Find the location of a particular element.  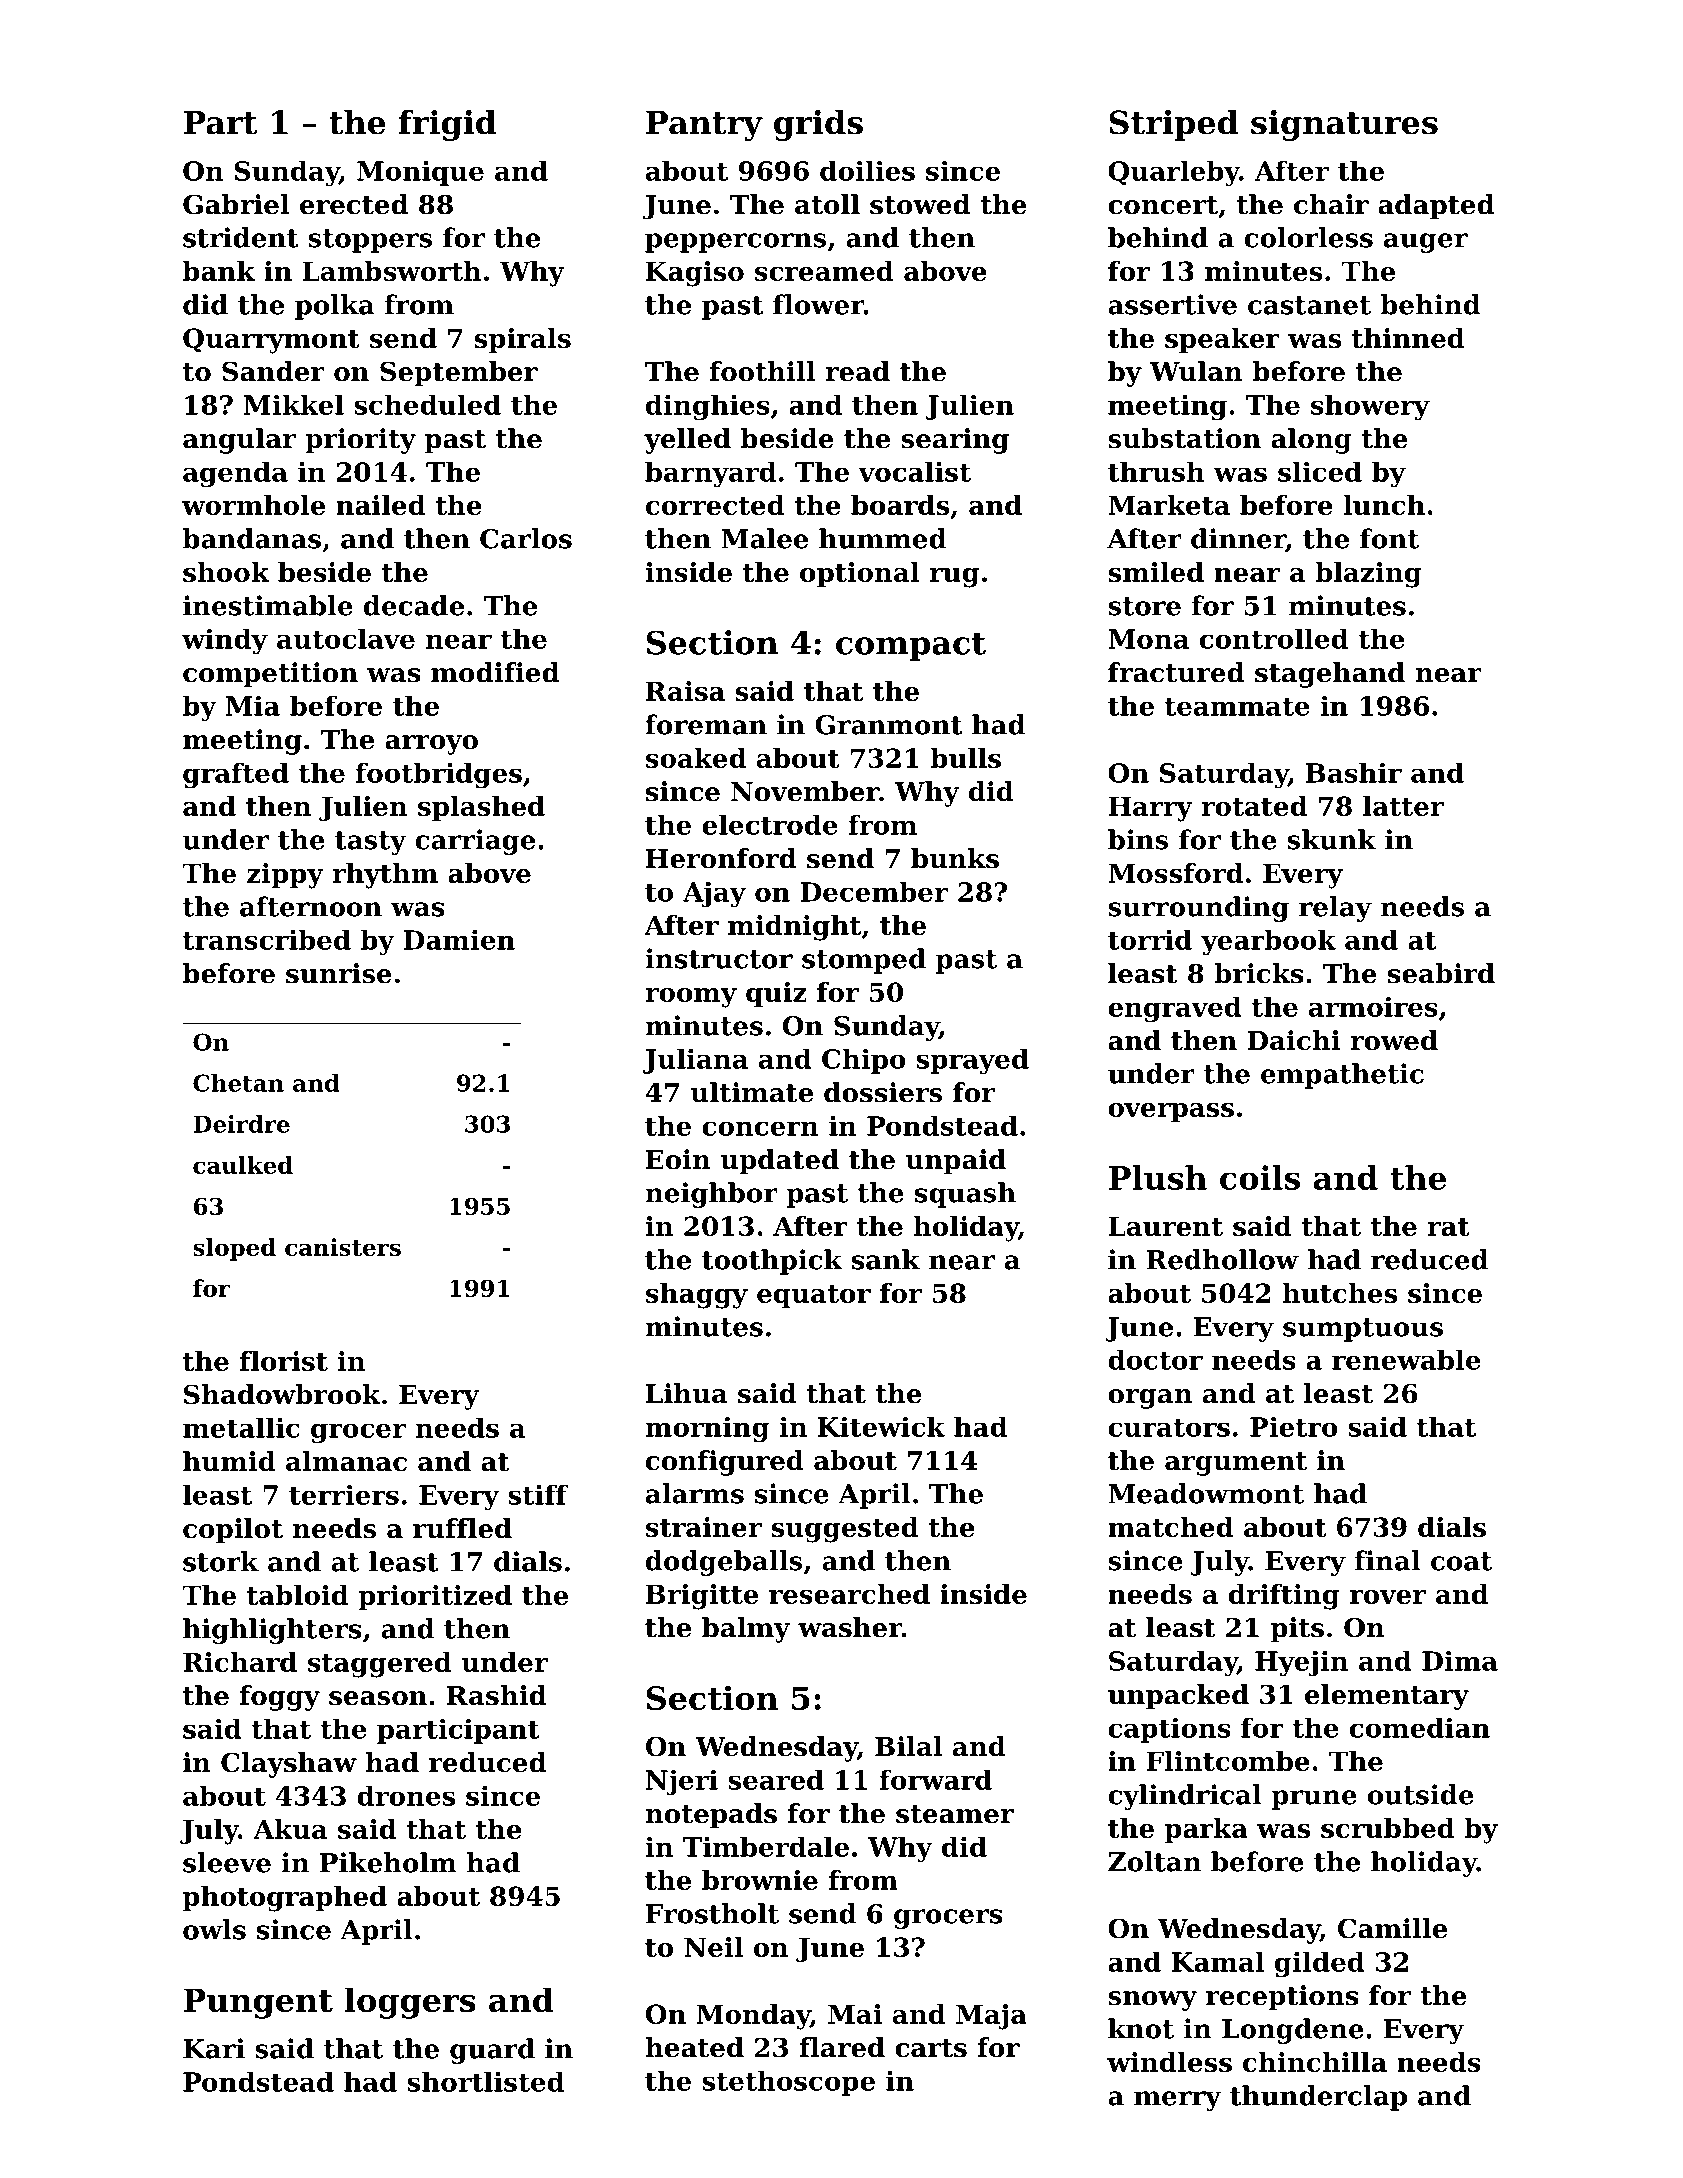

coils is located at coordinates (1260, 1177).
